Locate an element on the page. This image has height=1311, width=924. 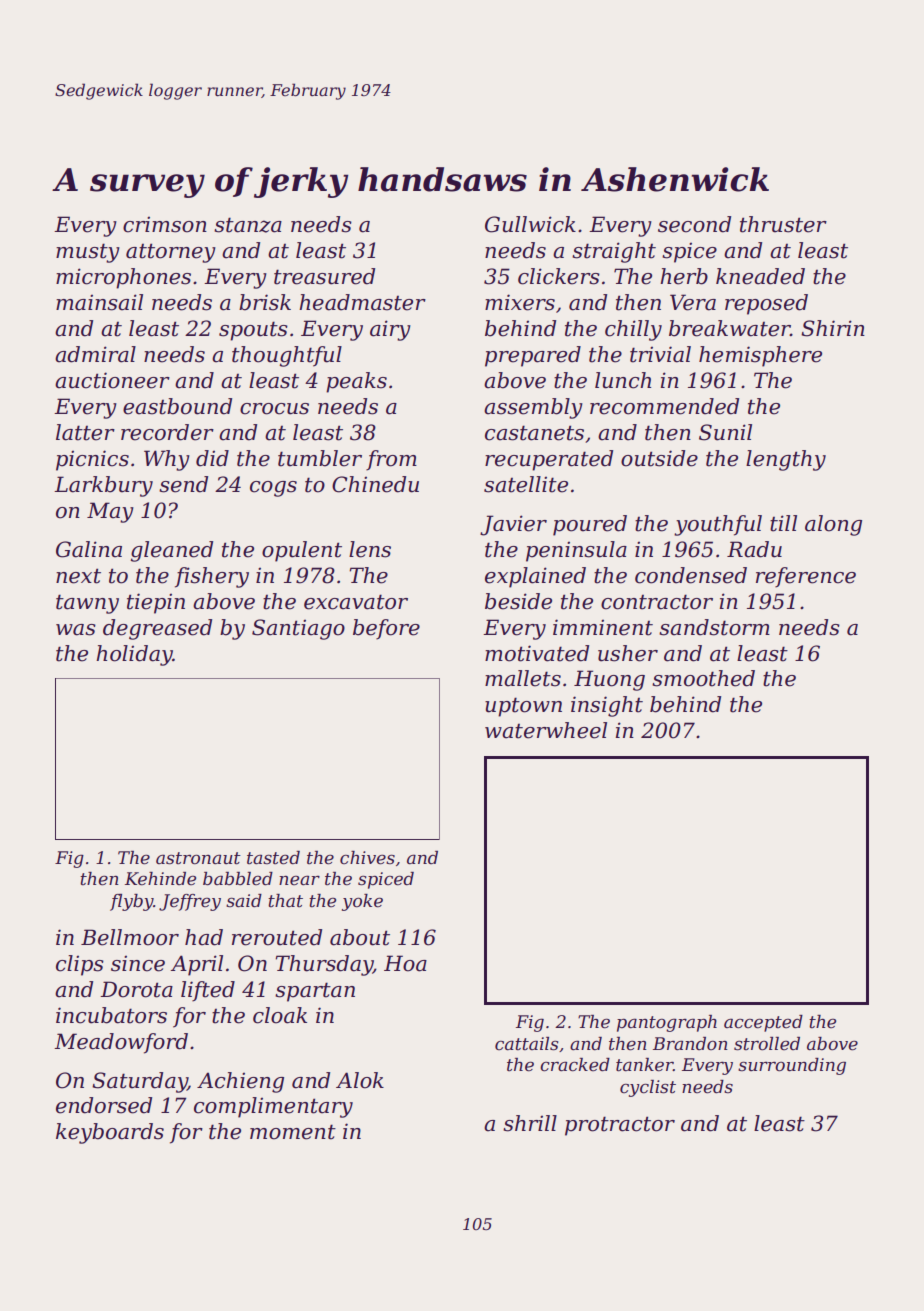
hemisphere is located at coordinates (760, 356).
